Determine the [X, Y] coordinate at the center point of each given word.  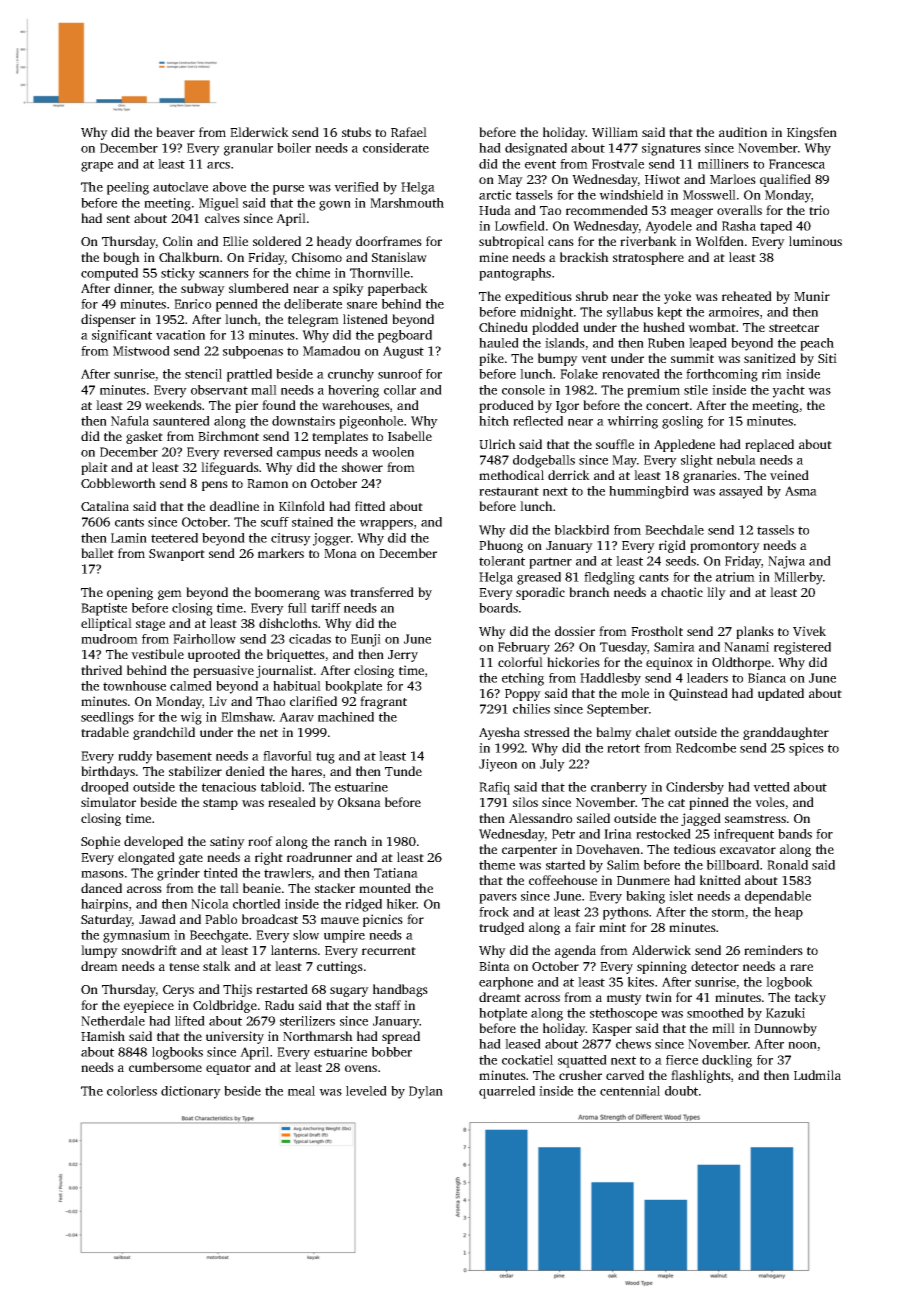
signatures [671, 149]
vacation [180, 335]
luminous [815, 241]
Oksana [359, 802]
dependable [778, 897]
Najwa [786, 562]
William [615, 132]
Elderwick [259, 132]
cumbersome [165, 1067]
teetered [174, 538]
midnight [546, 313]
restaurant [509, 491]
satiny [227, 842]
